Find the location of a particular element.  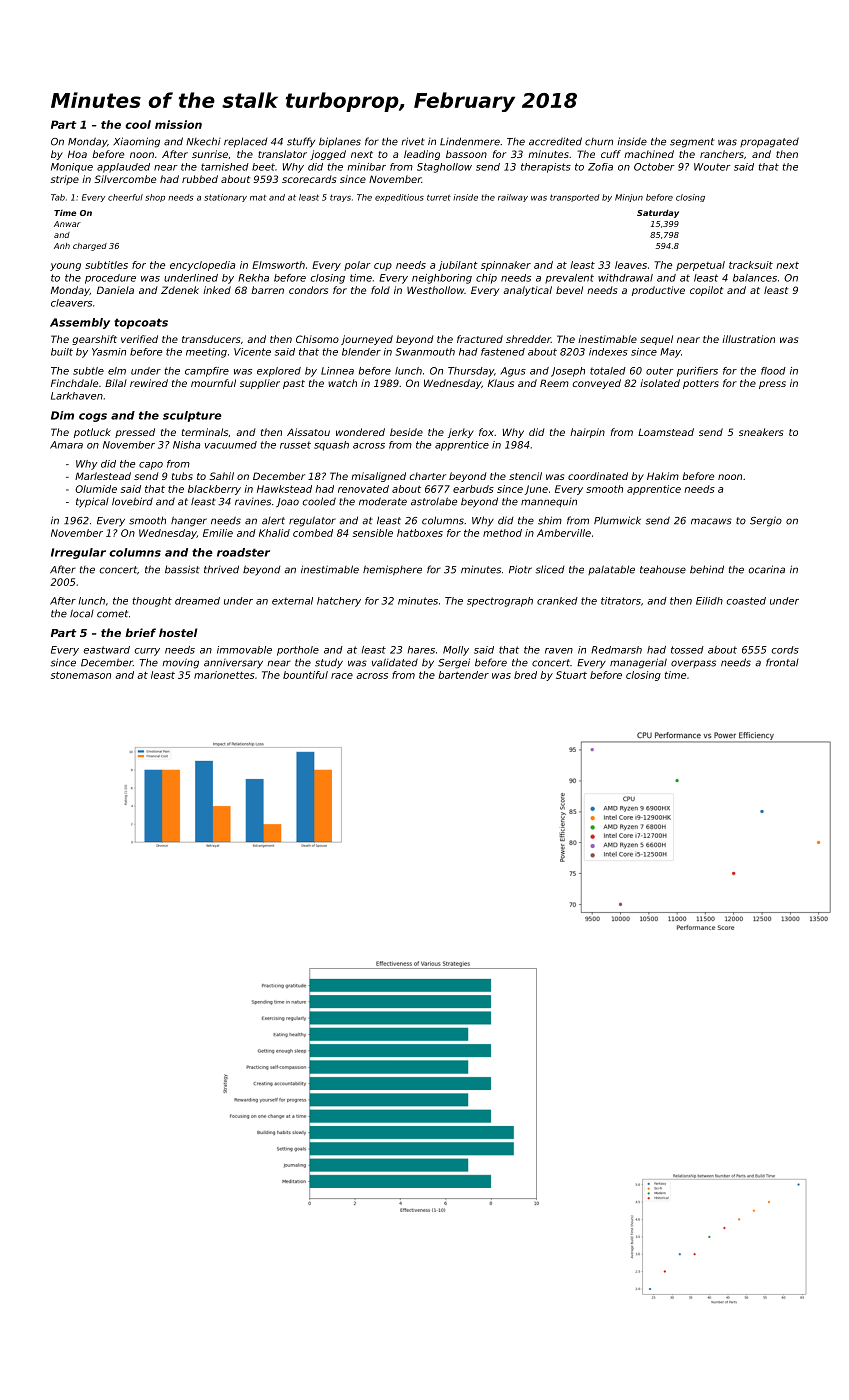

behind is located at coordinates (707, 569).
